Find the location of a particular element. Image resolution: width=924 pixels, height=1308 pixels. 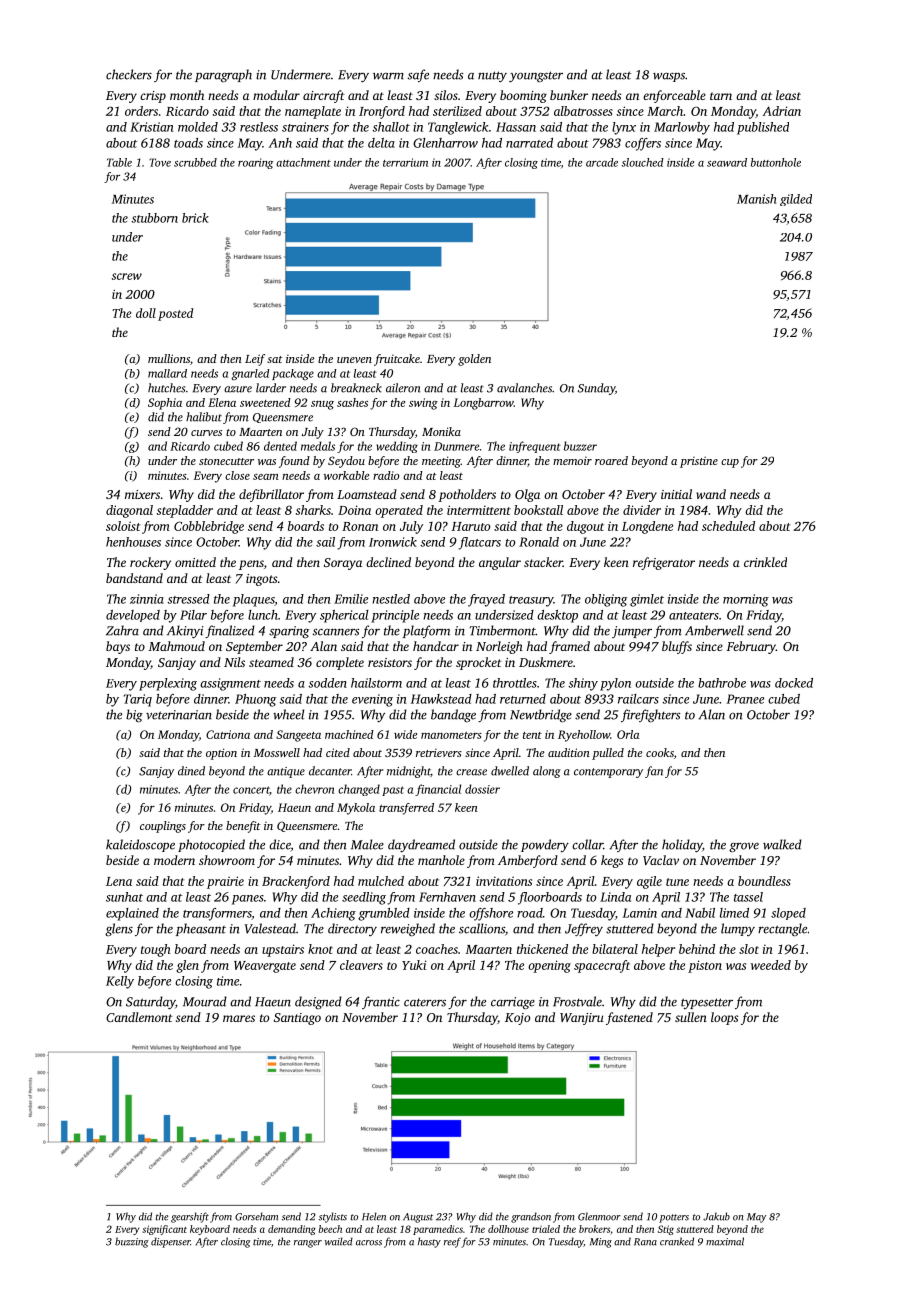

restless is located at coordinates (259, 127).
